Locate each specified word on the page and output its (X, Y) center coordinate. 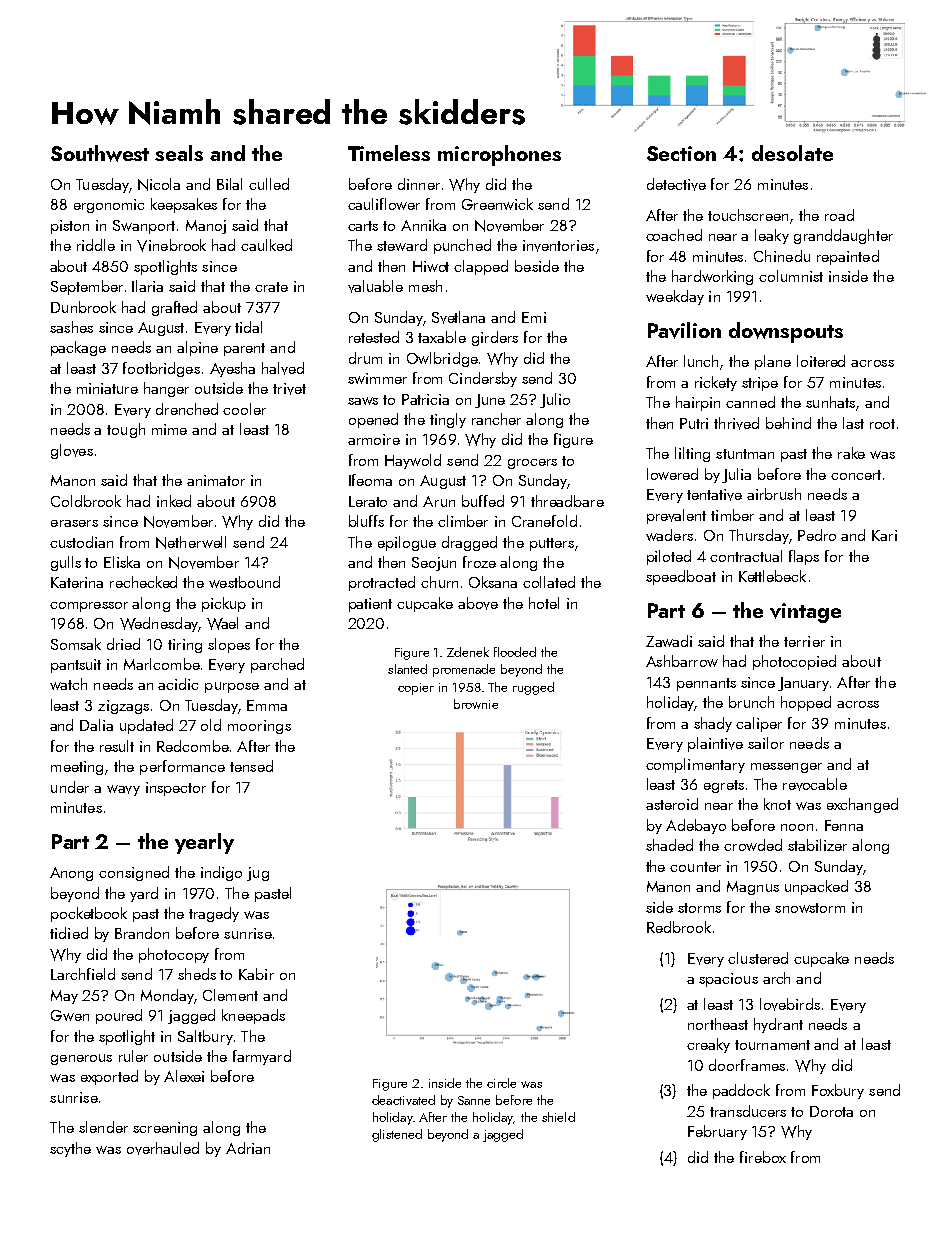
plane (773, 362)
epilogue (407, 543)
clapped (481, 267)
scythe (70, 1149)
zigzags (123, 707)
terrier (804, 641)
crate (271, 287)
